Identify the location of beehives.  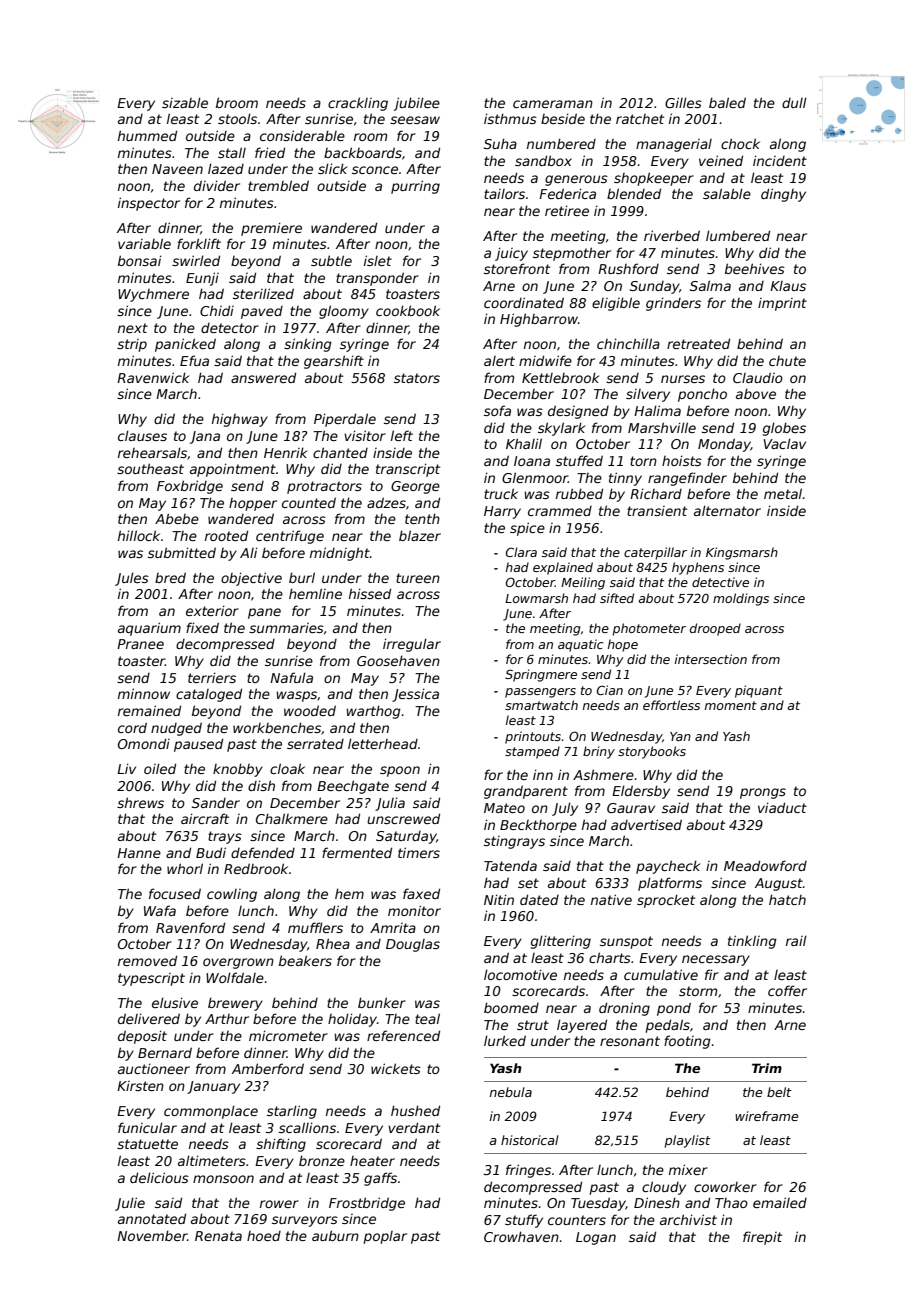
(755, 268).
